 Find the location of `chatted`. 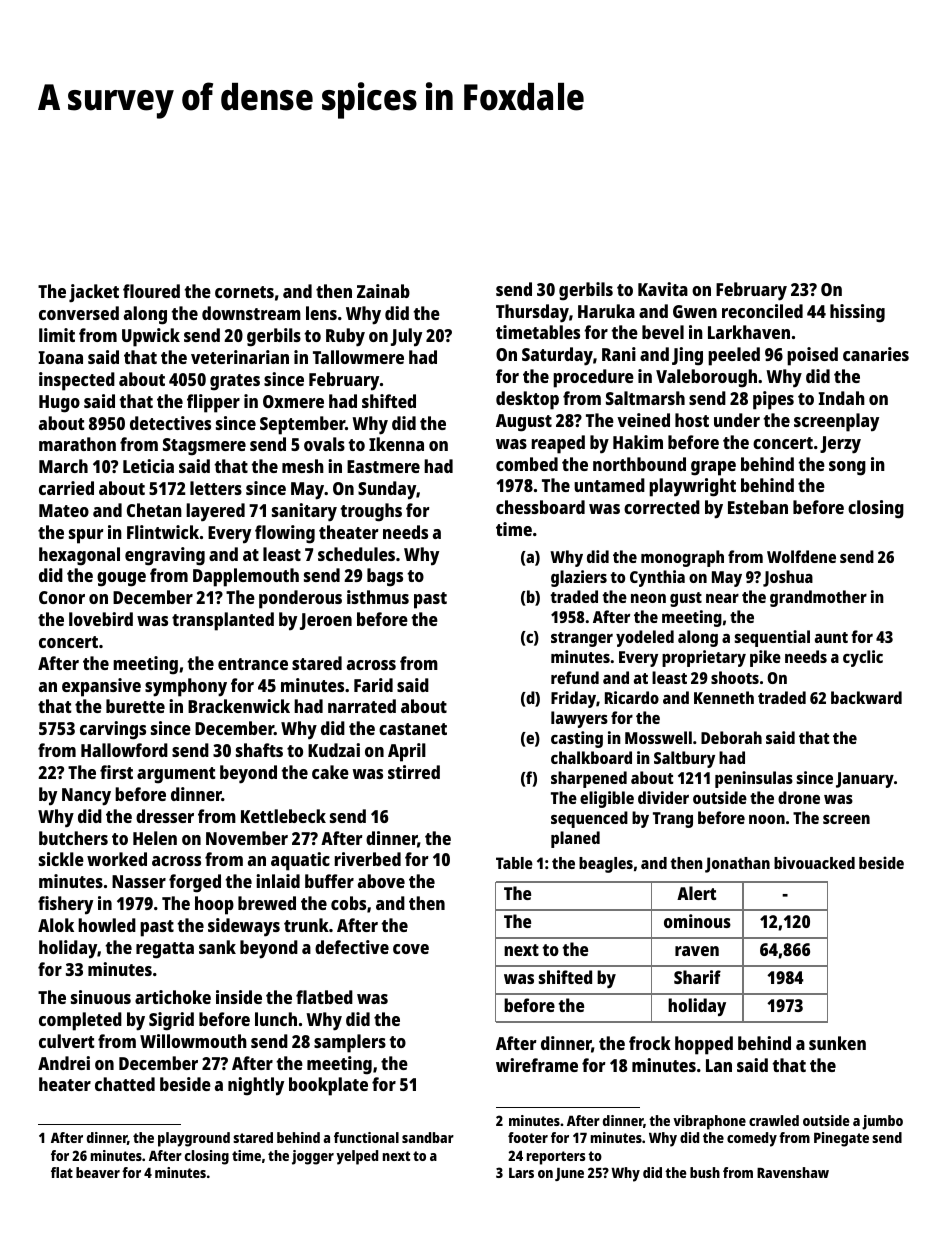

chatted is located at coordinates (125, 1084).
